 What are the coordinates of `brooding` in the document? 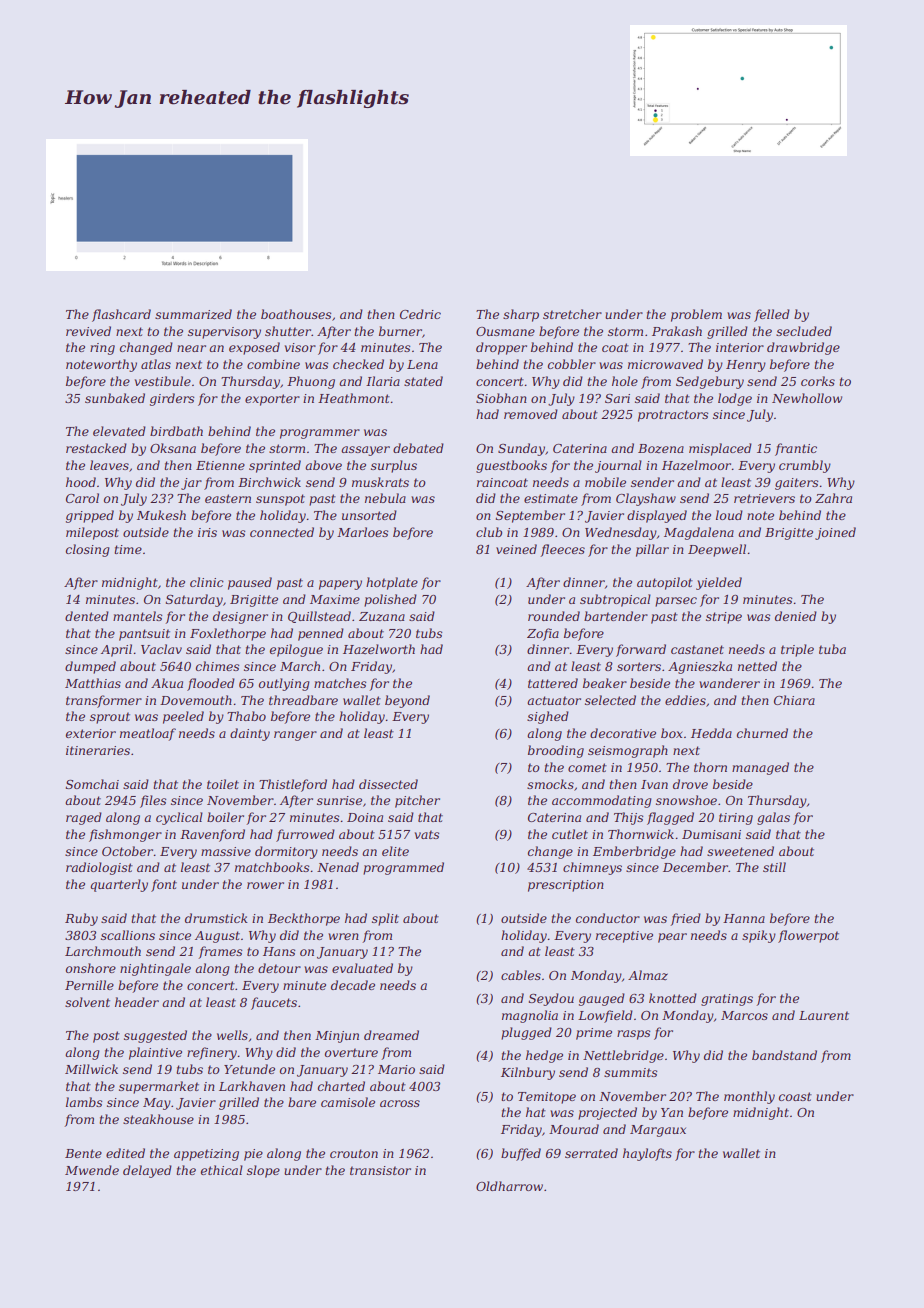 It's located at (556, 751).
